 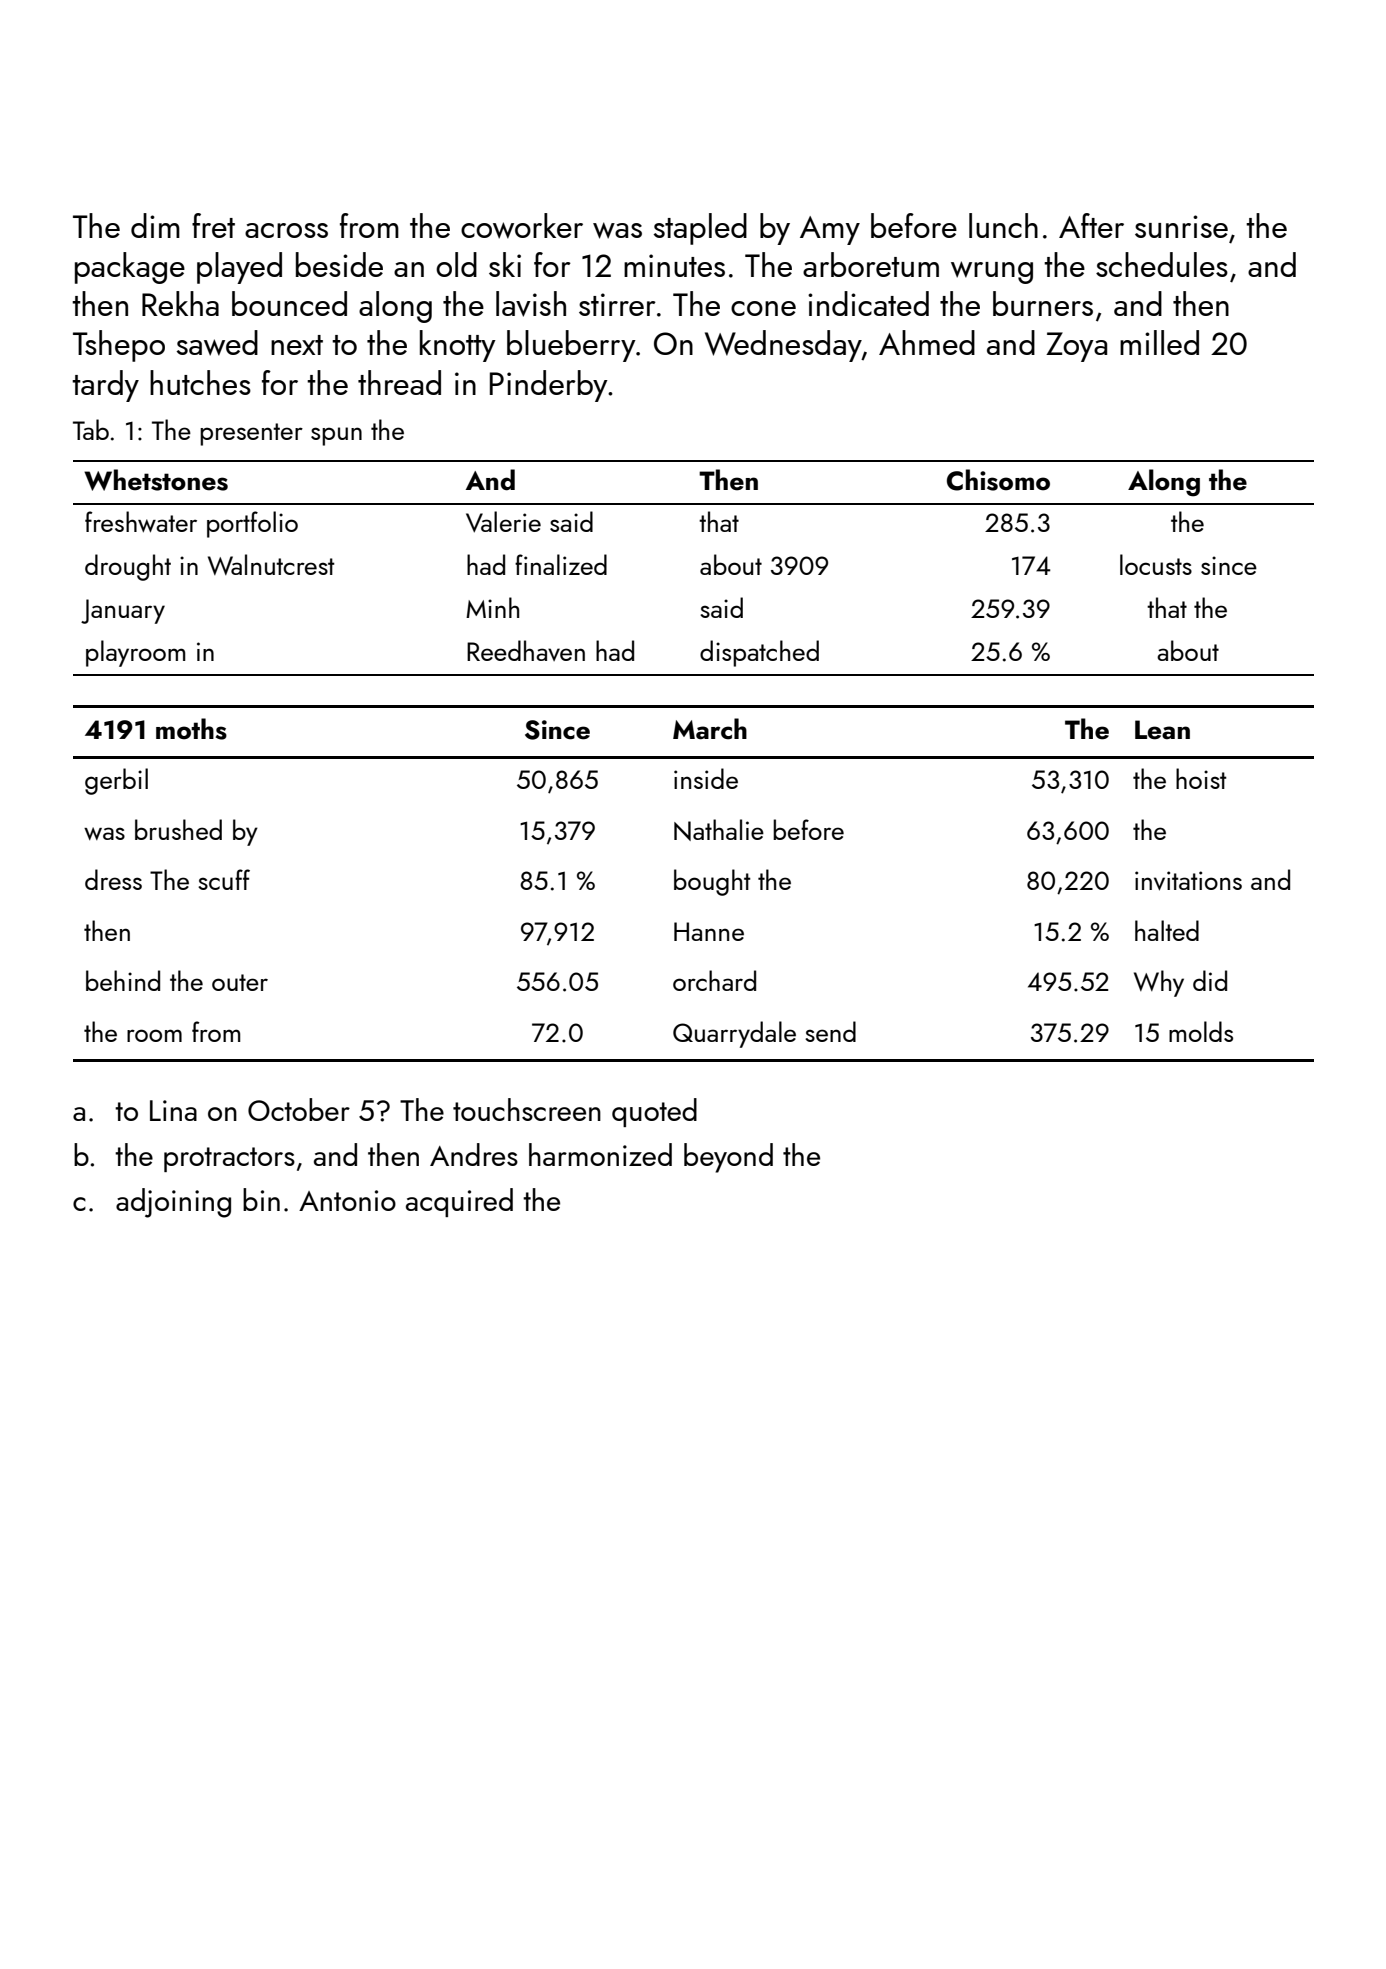 What do you see at coordinates (700, 229) in the screenshot?
I see `stapled` at bounding box center [700, 229].
